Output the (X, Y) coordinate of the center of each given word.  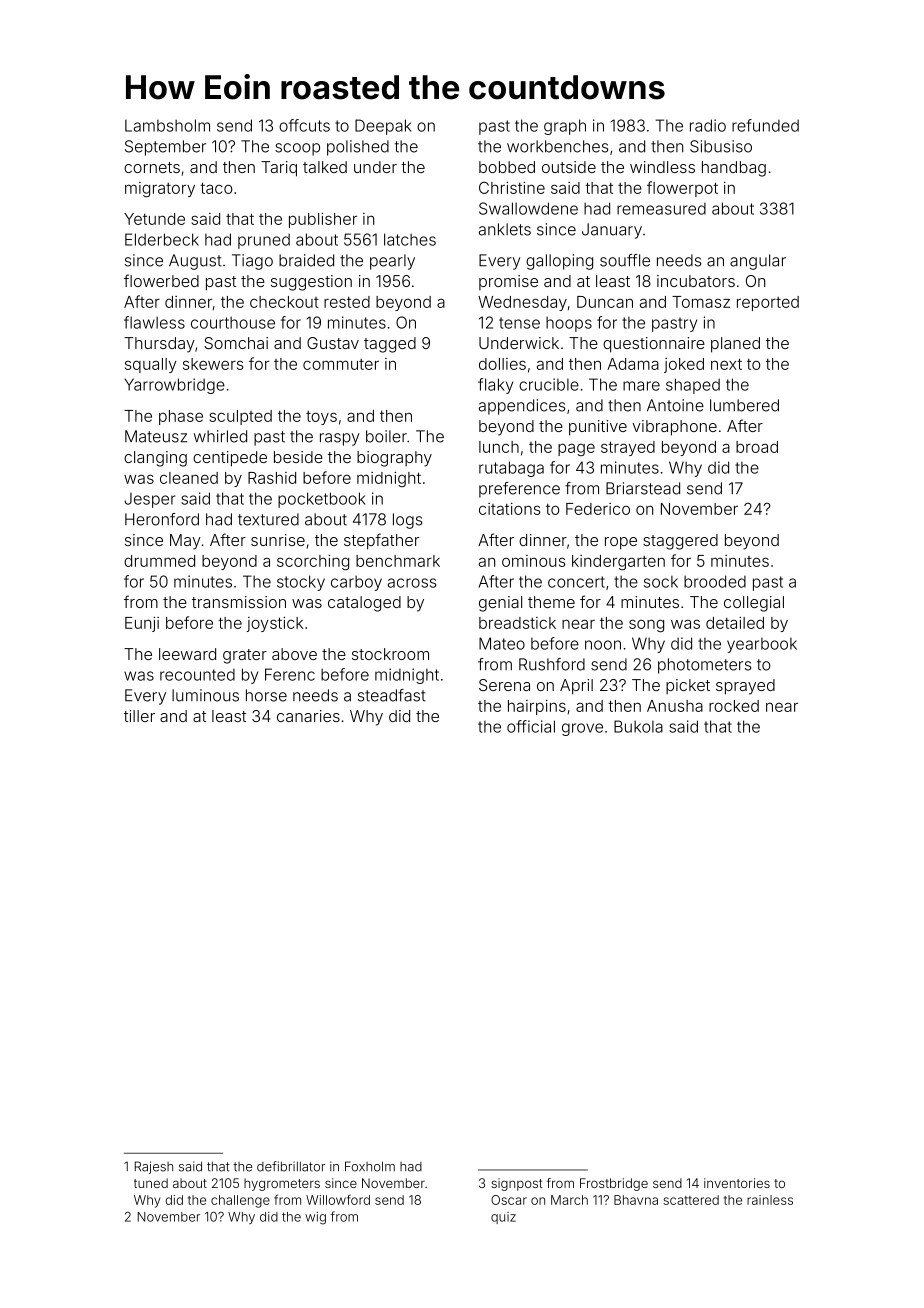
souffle (625, 260)
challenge (240, 1201)
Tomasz (701, 302)
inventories (737, 1183)
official (531, 726)
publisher (323, 220)
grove (582, 729)
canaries (308, 716)
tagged (390, 345)
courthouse (233, 322)
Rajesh (154, 1167)
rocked (734, 706)
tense (519, 323)
